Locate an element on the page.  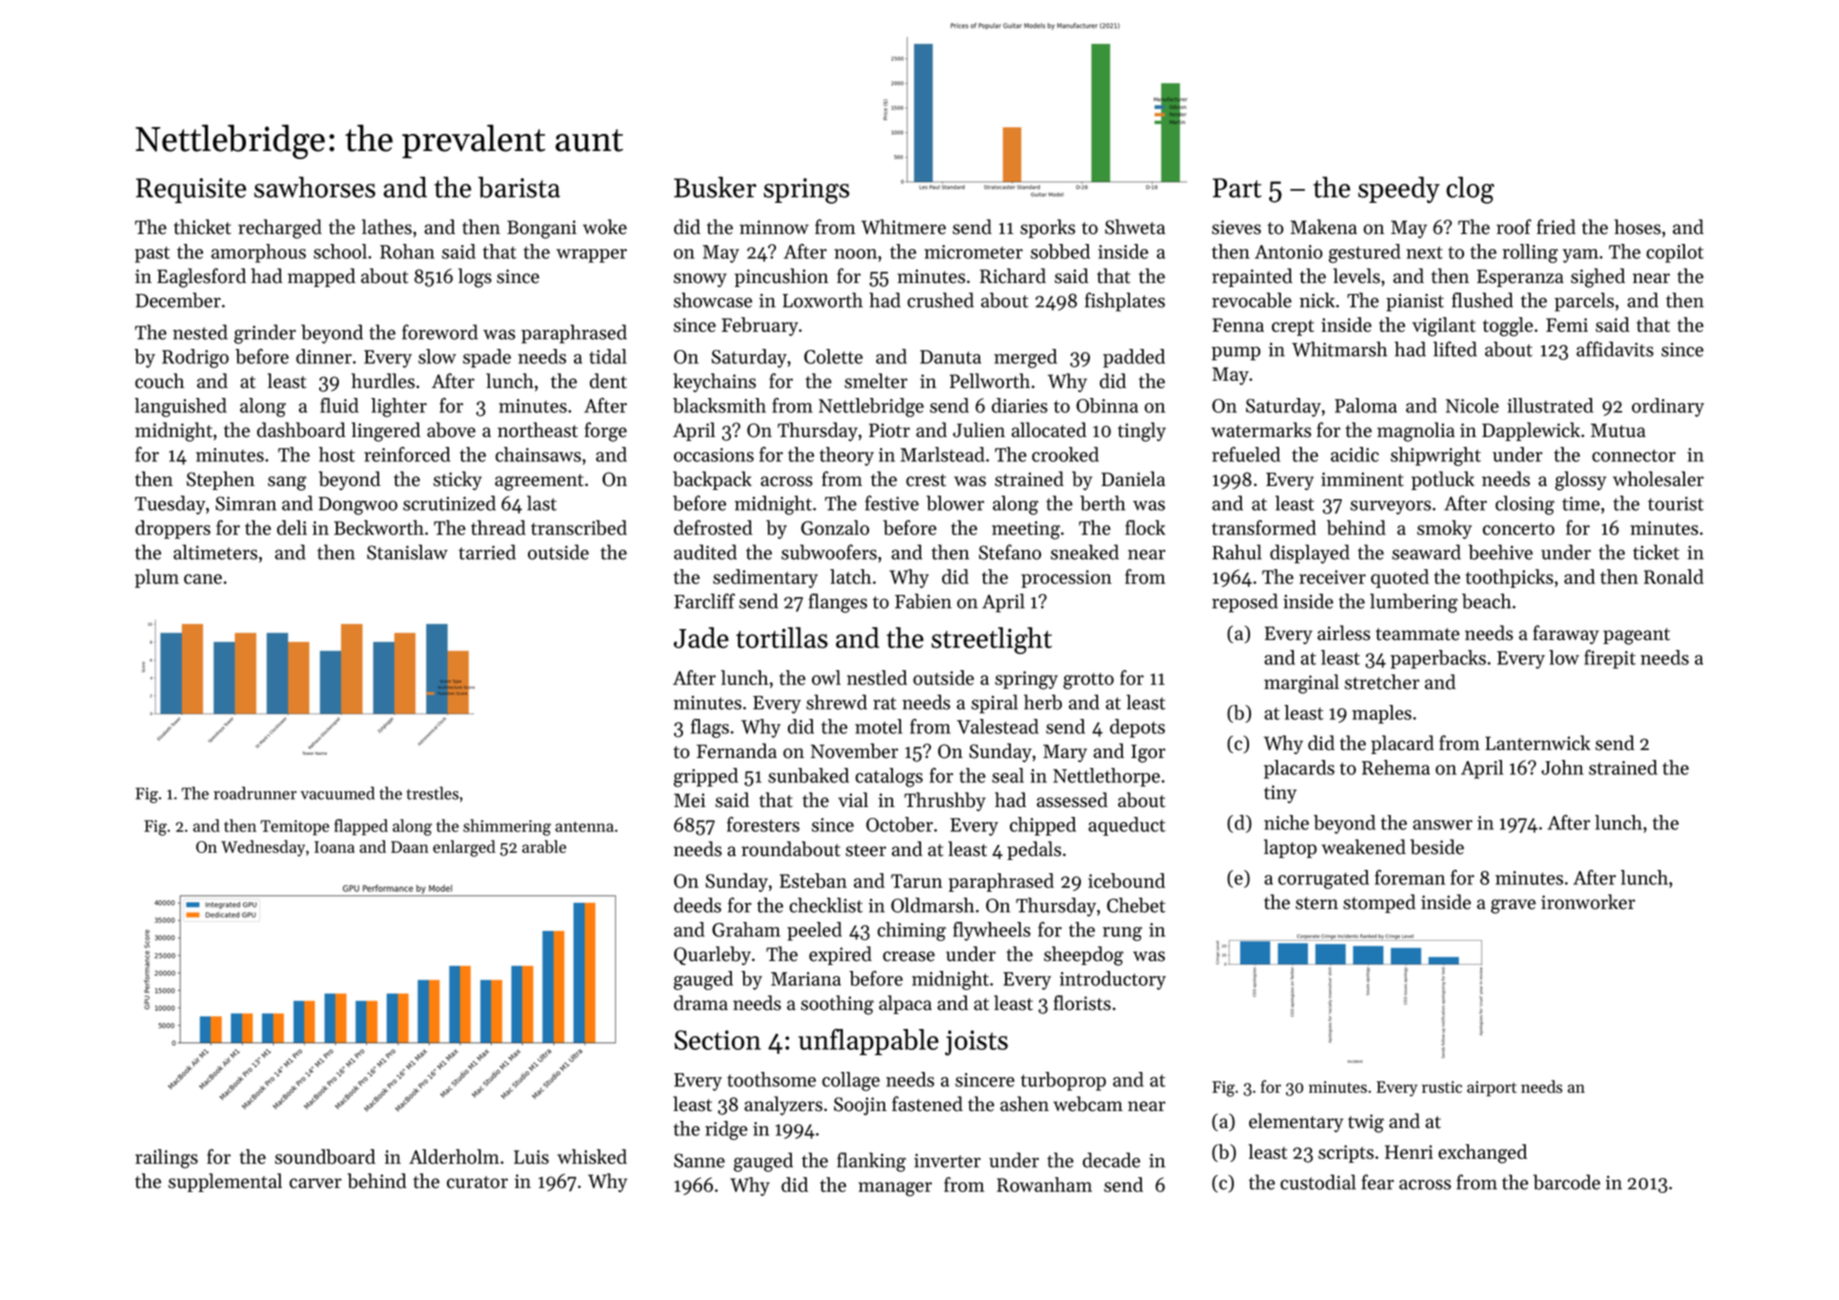
railings is located at coordinates (166, 1159).
